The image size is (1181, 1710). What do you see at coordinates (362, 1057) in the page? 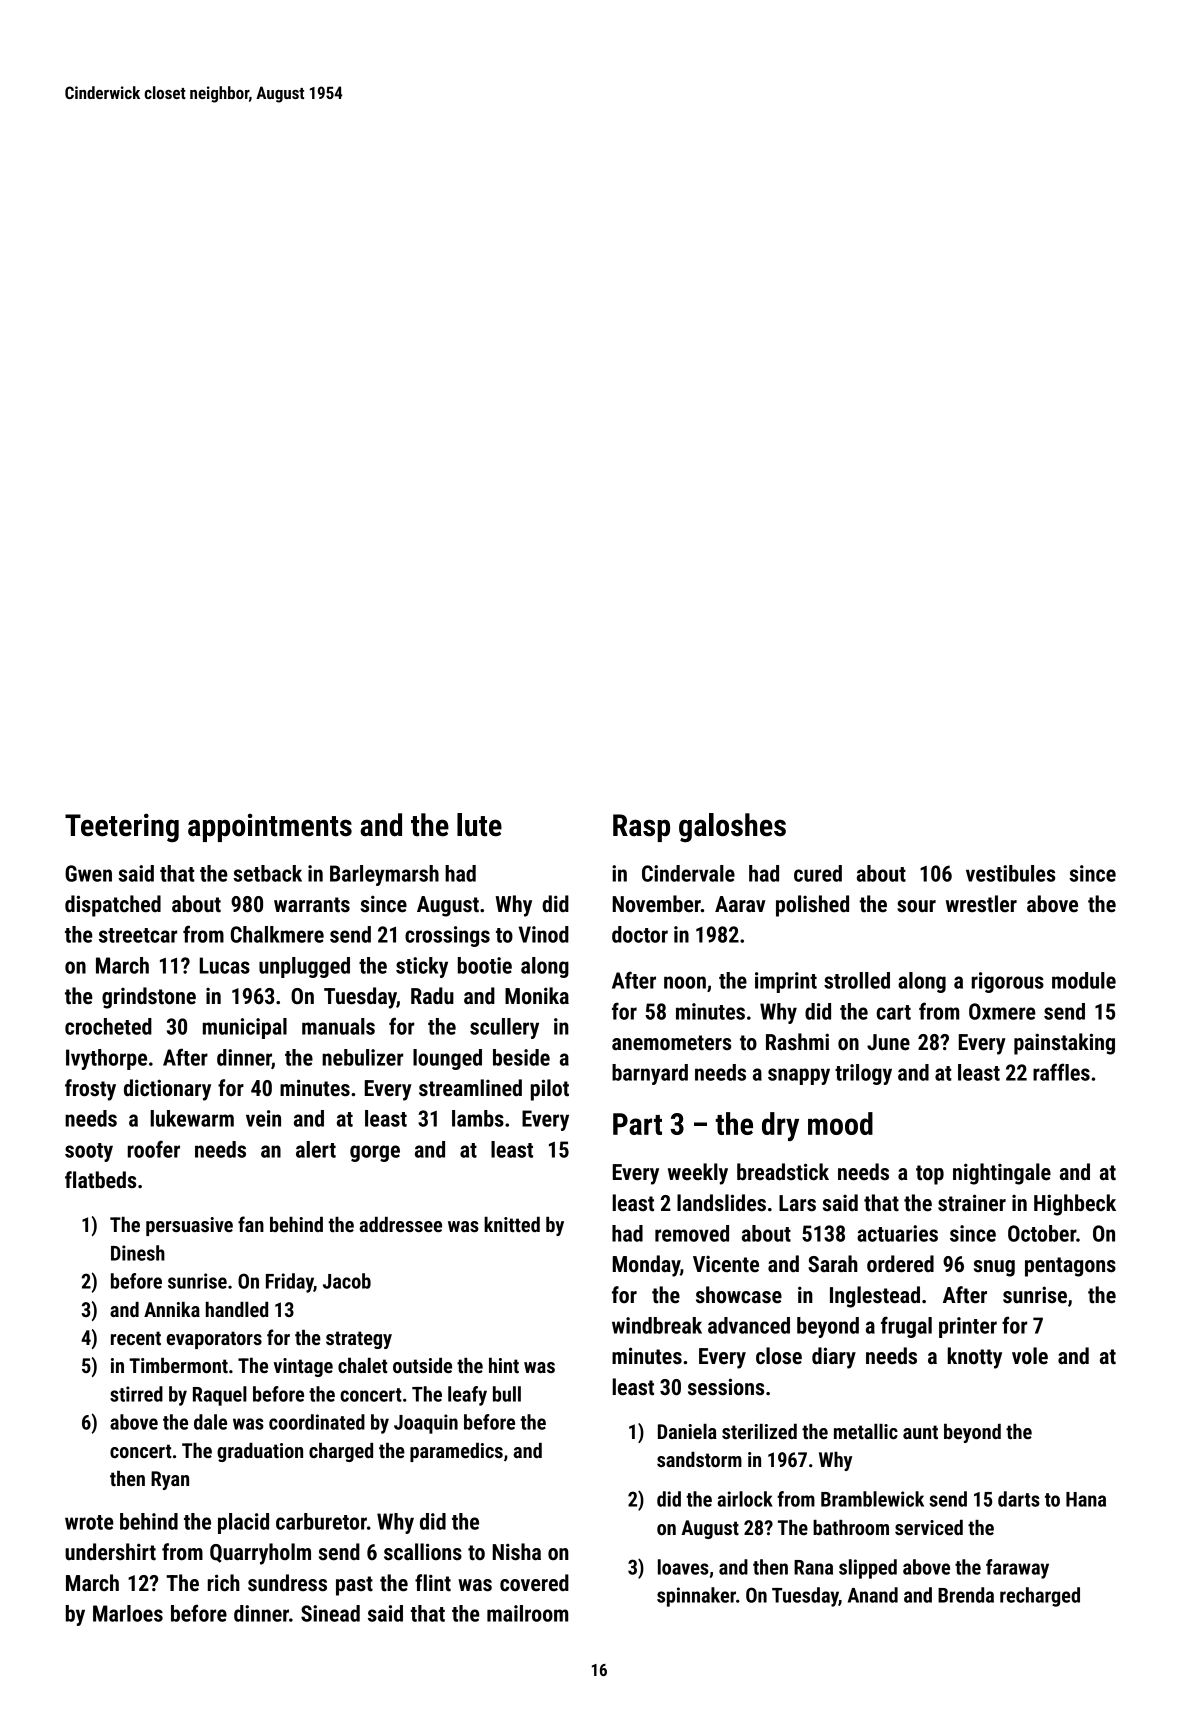
I see `nebulizer` at bounding box center [362, 1057].
